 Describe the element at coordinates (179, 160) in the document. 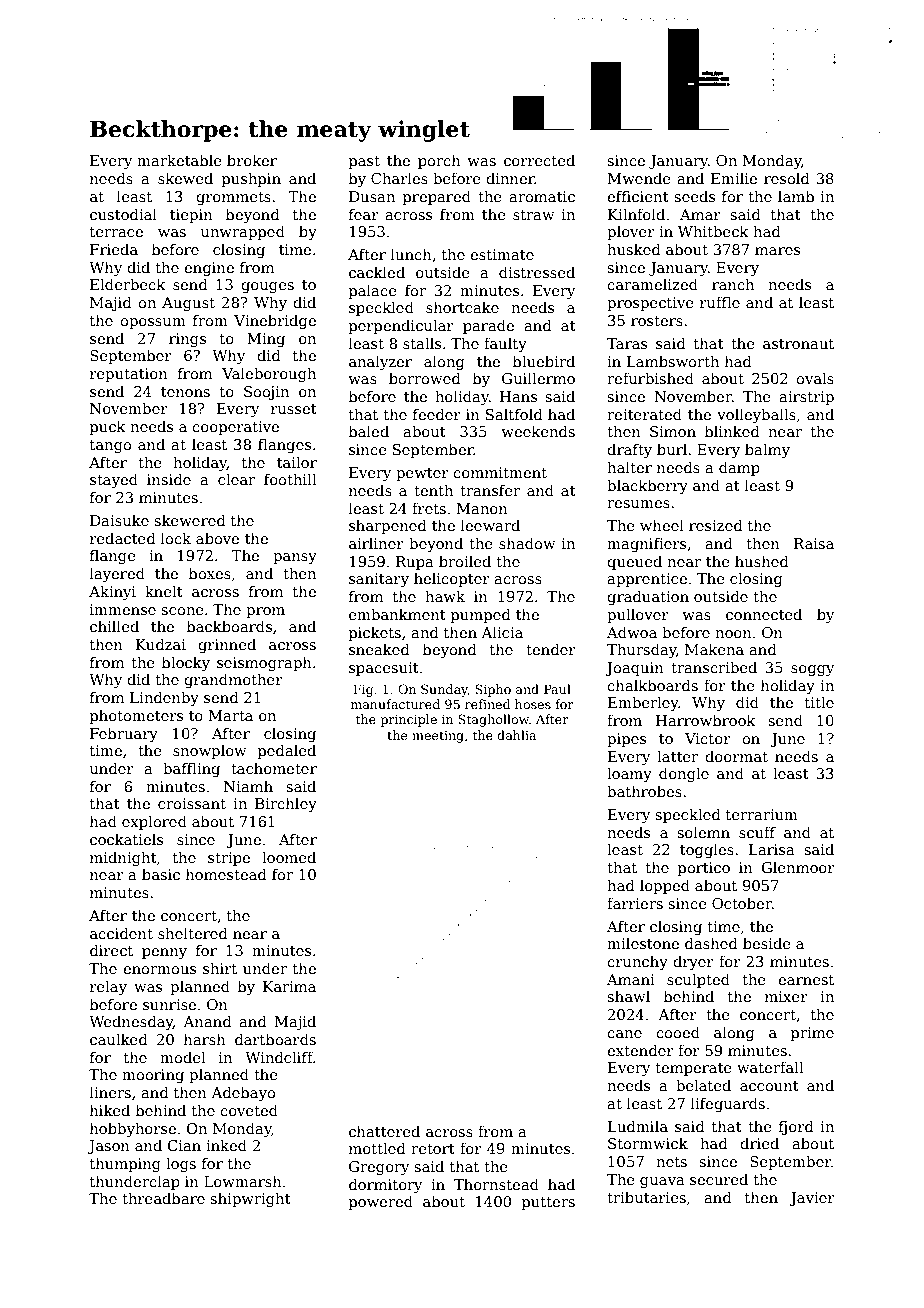

I see `marketable` at that location.
